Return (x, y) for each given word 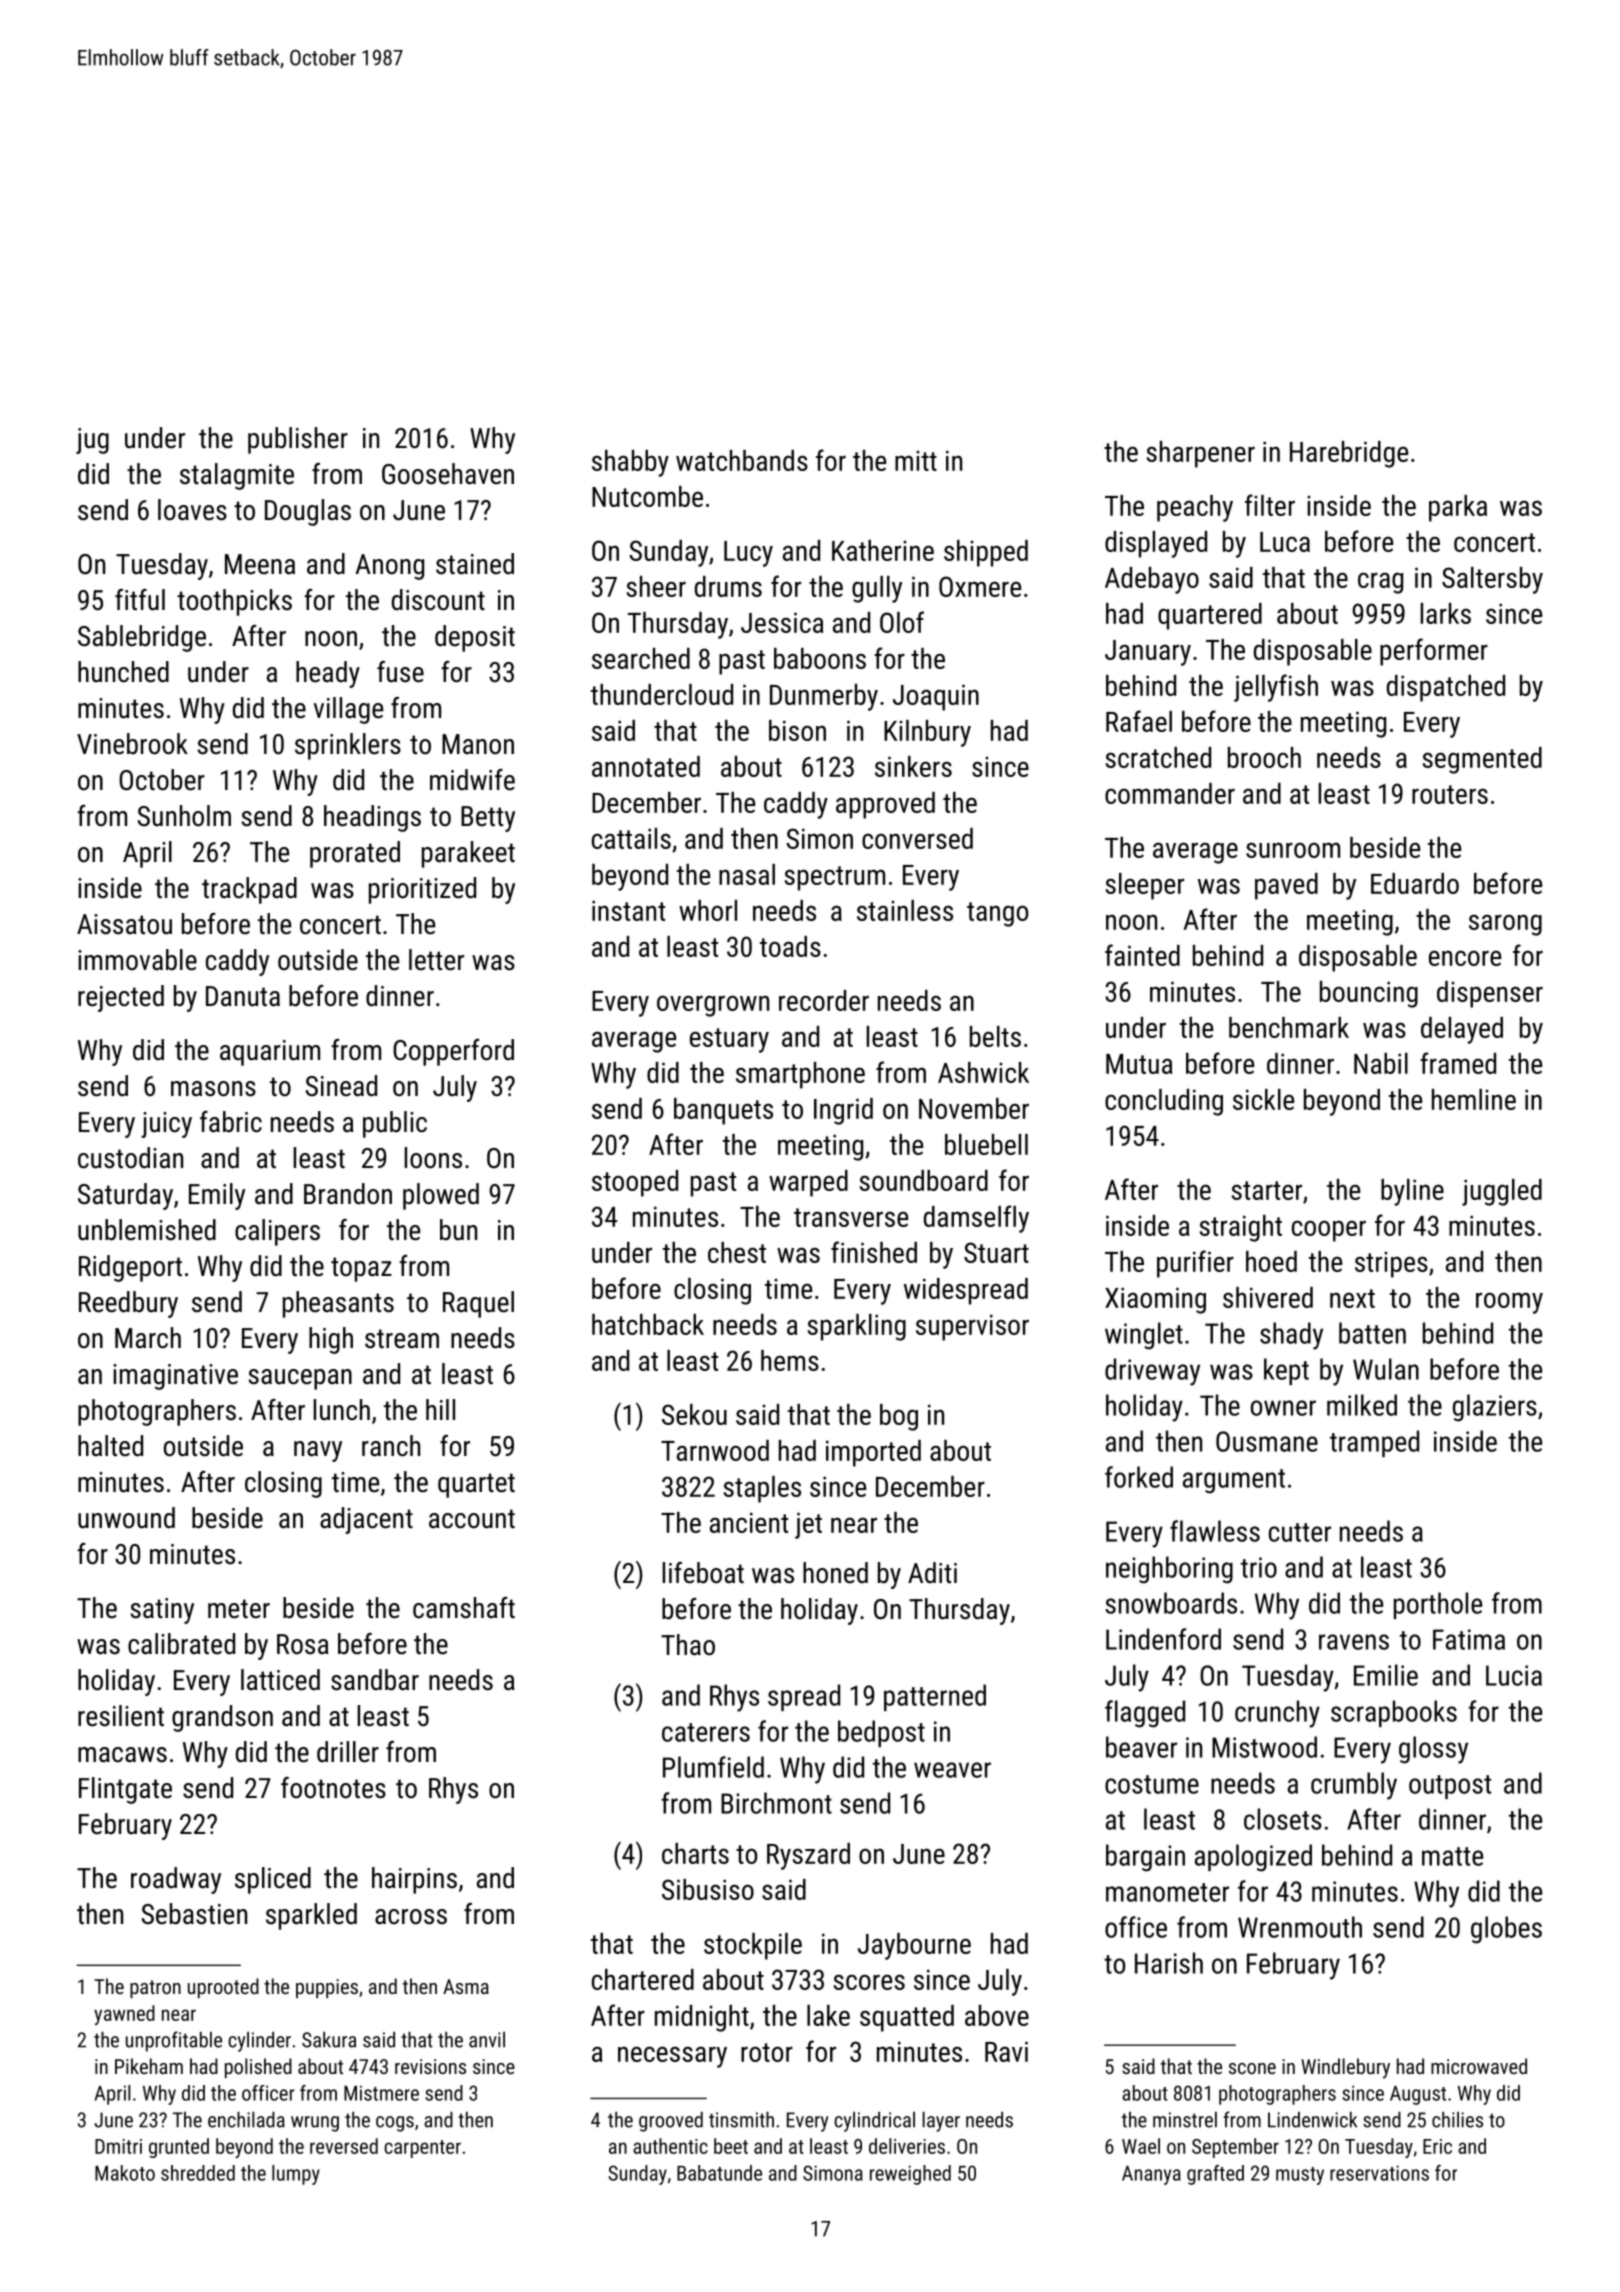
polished (258, 2068)
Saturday (125, 1196)
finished (874, 1252)
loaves (192, 510)
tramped (1374, 1443)
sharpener (1200, 454)
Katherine (883, 550)
